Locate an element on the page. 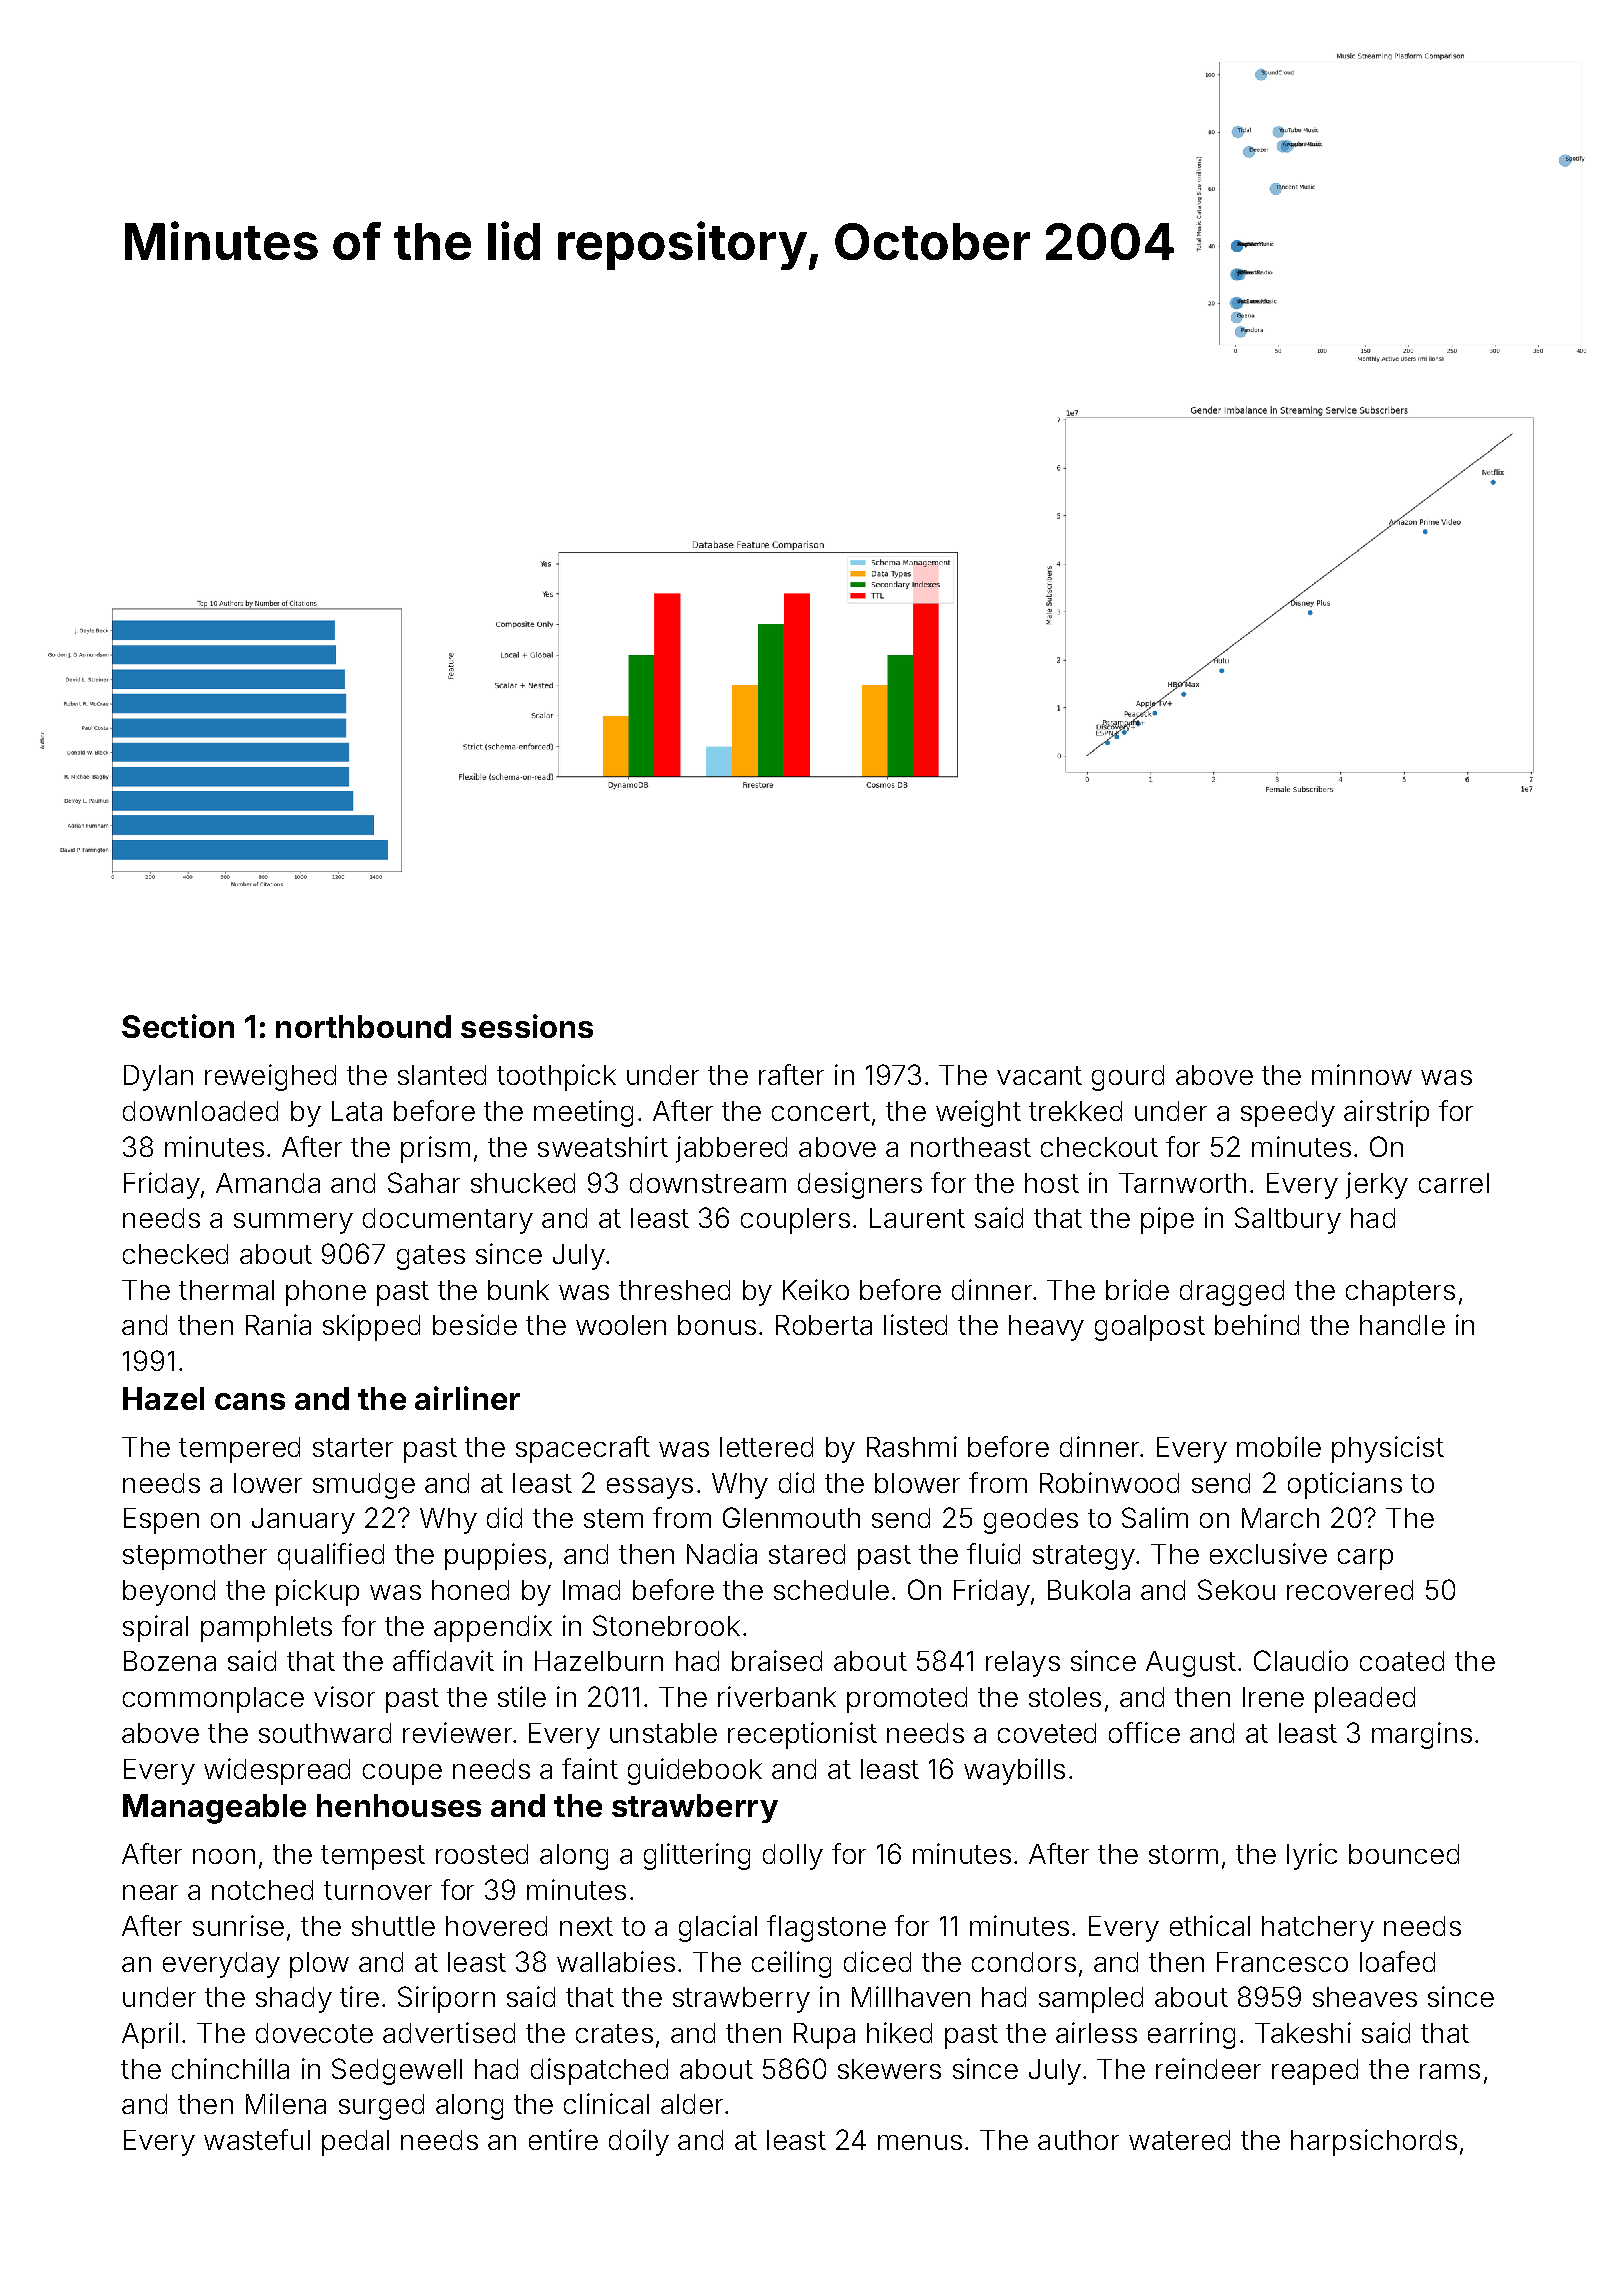 The height and width of the page is (2292, 1620). Robinwood is located at coordinates (1109, 1482).
